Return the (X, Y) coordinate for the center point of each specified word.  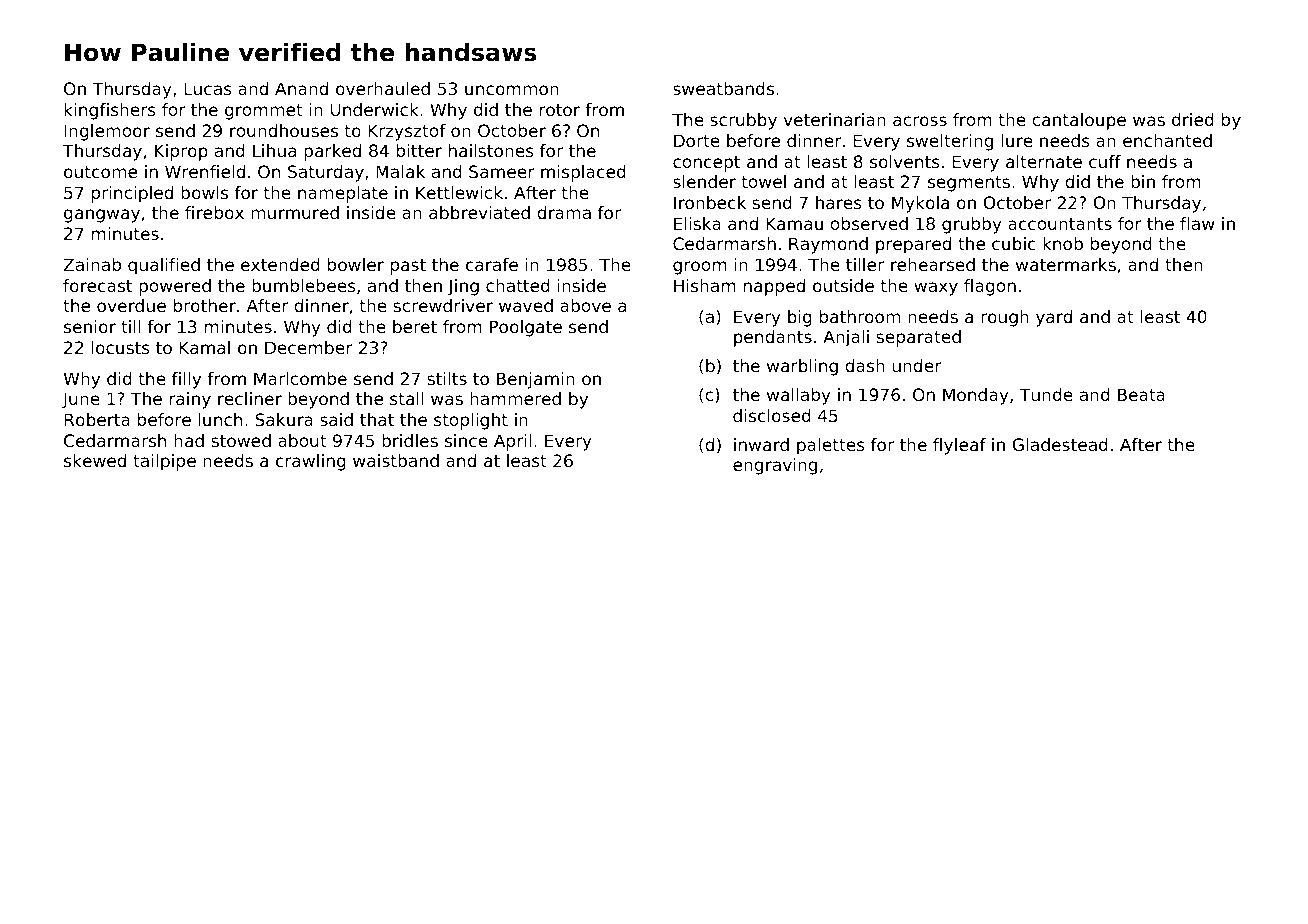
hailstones (491, 150)
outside (843, 285)
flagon (990, 287)
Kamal (204, 347)
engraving (775, 466)
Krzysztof (407, 132)
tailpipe (164, 462)
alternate (1044, 161)
